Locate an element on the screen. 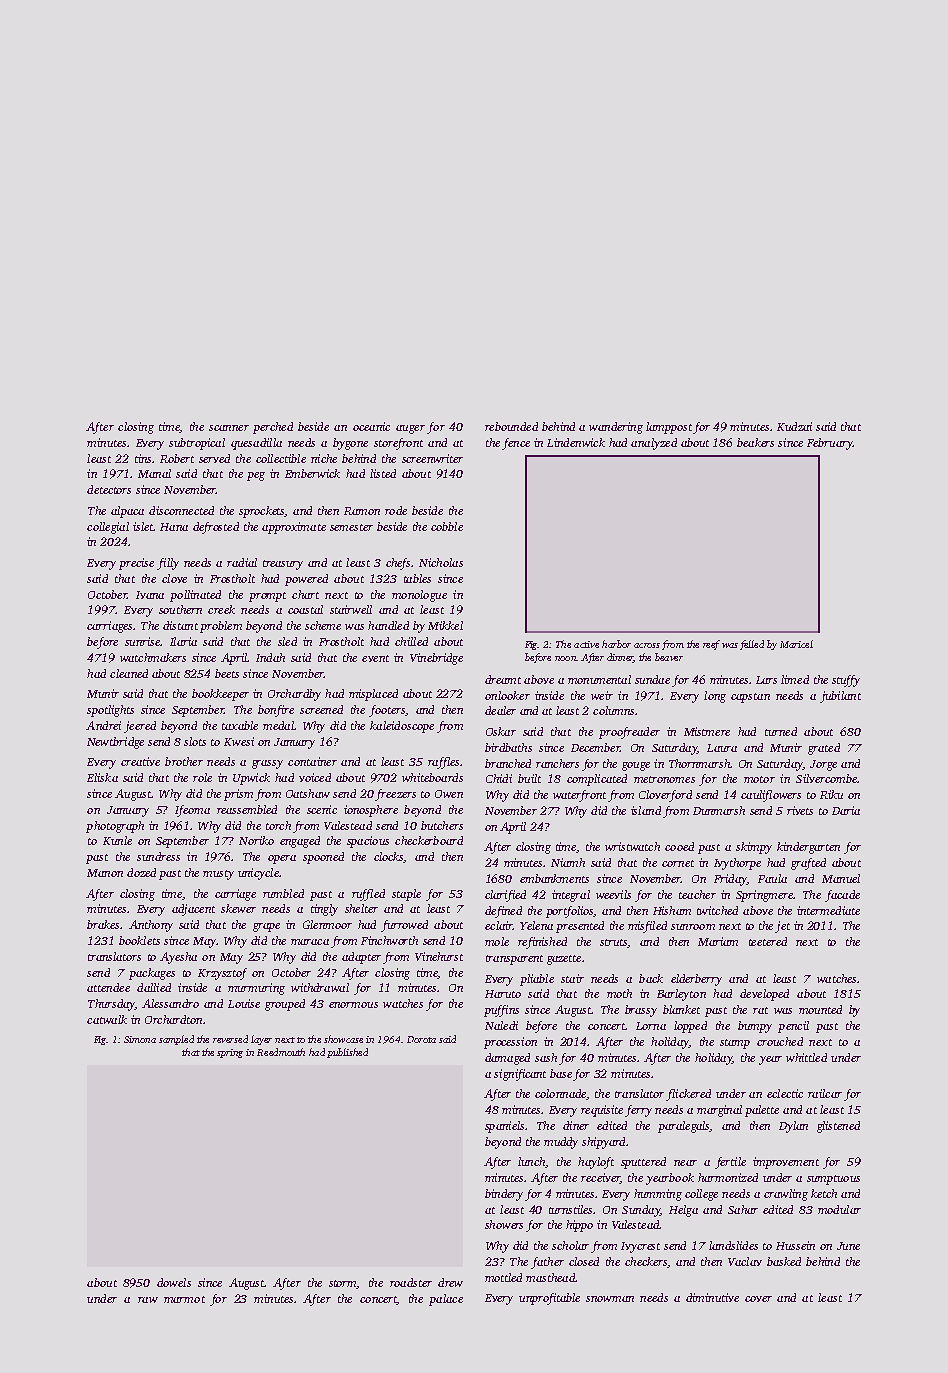 This screenshot has width=948, height=1373. fence is located at coordinates (516, 444).
